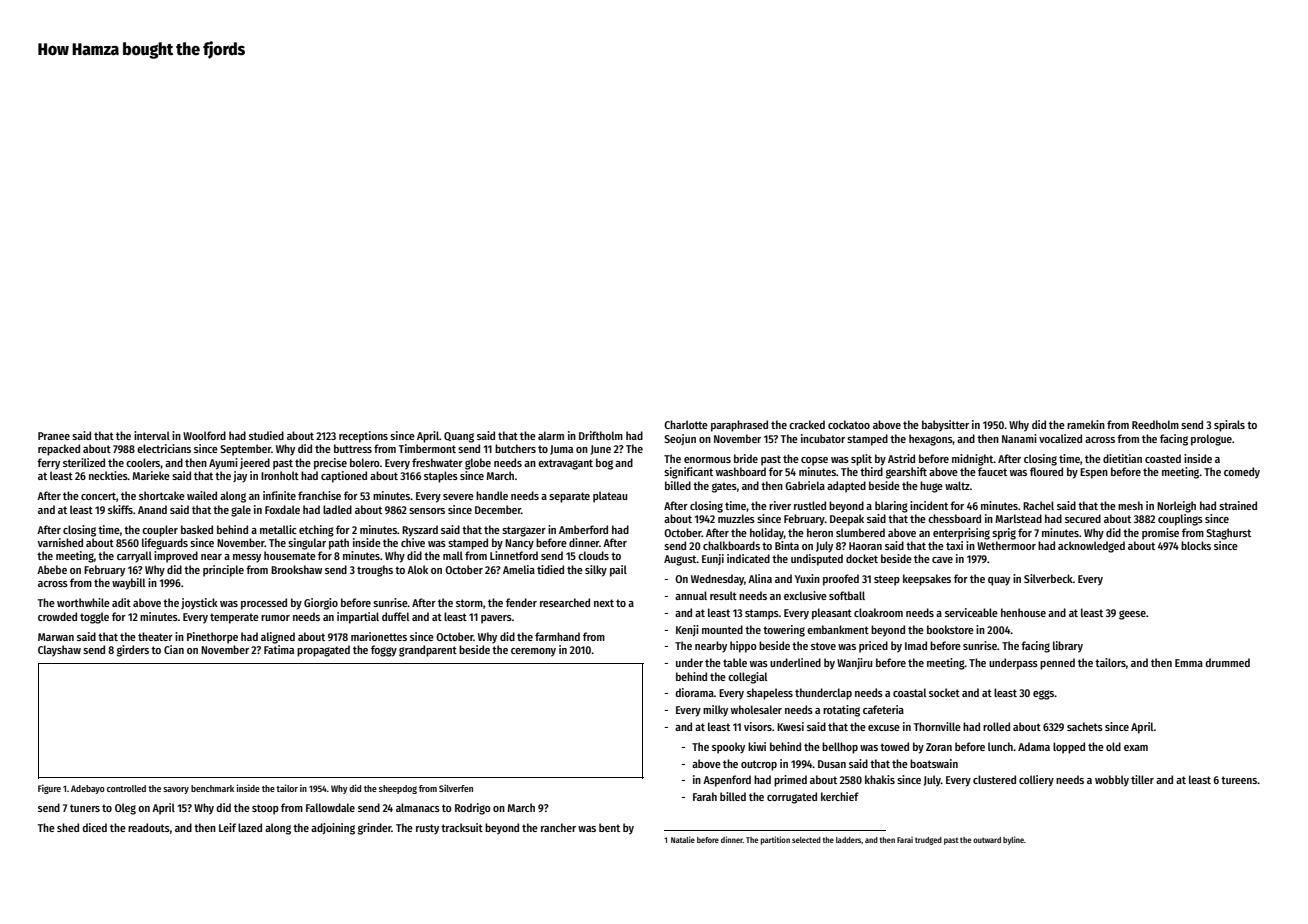 The image size is (1308, 924). What do you see at coordinates (456, 788) in the image?
I see `Silverfen` at bounding box center [456, 788].
